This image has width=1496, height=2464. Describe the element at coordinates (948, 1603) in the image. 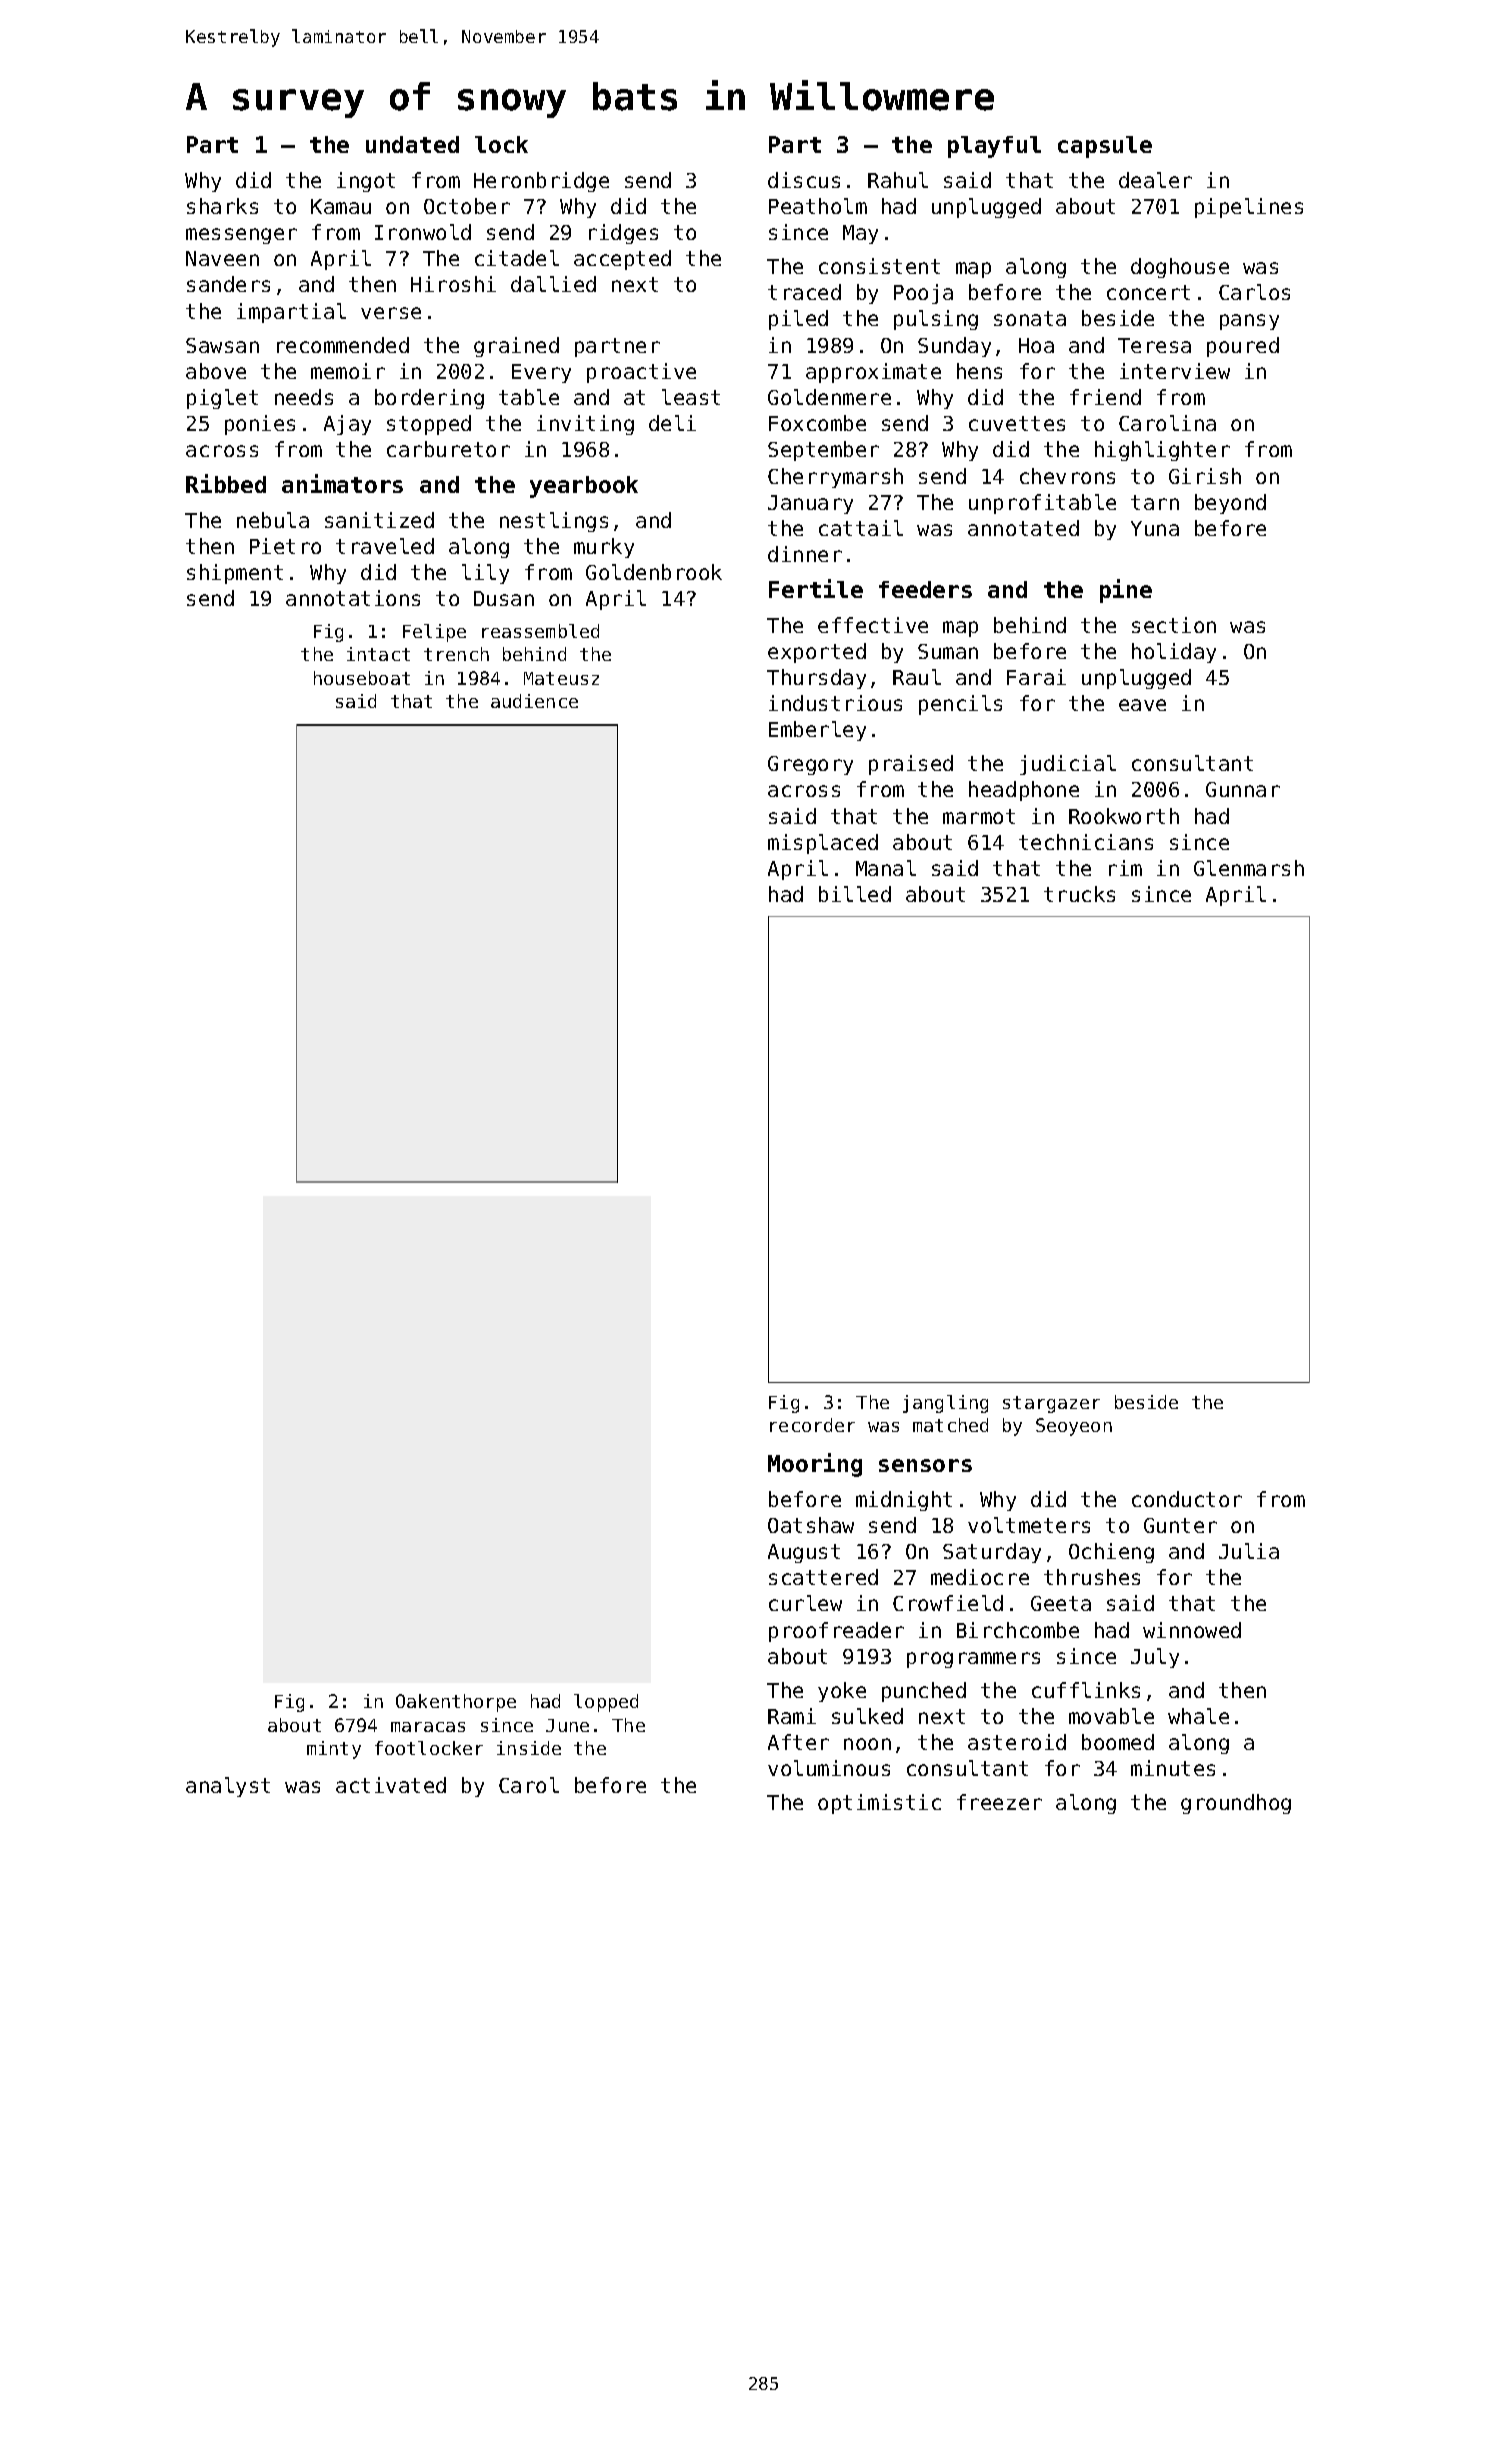

I see `Crowfield` at that location.
